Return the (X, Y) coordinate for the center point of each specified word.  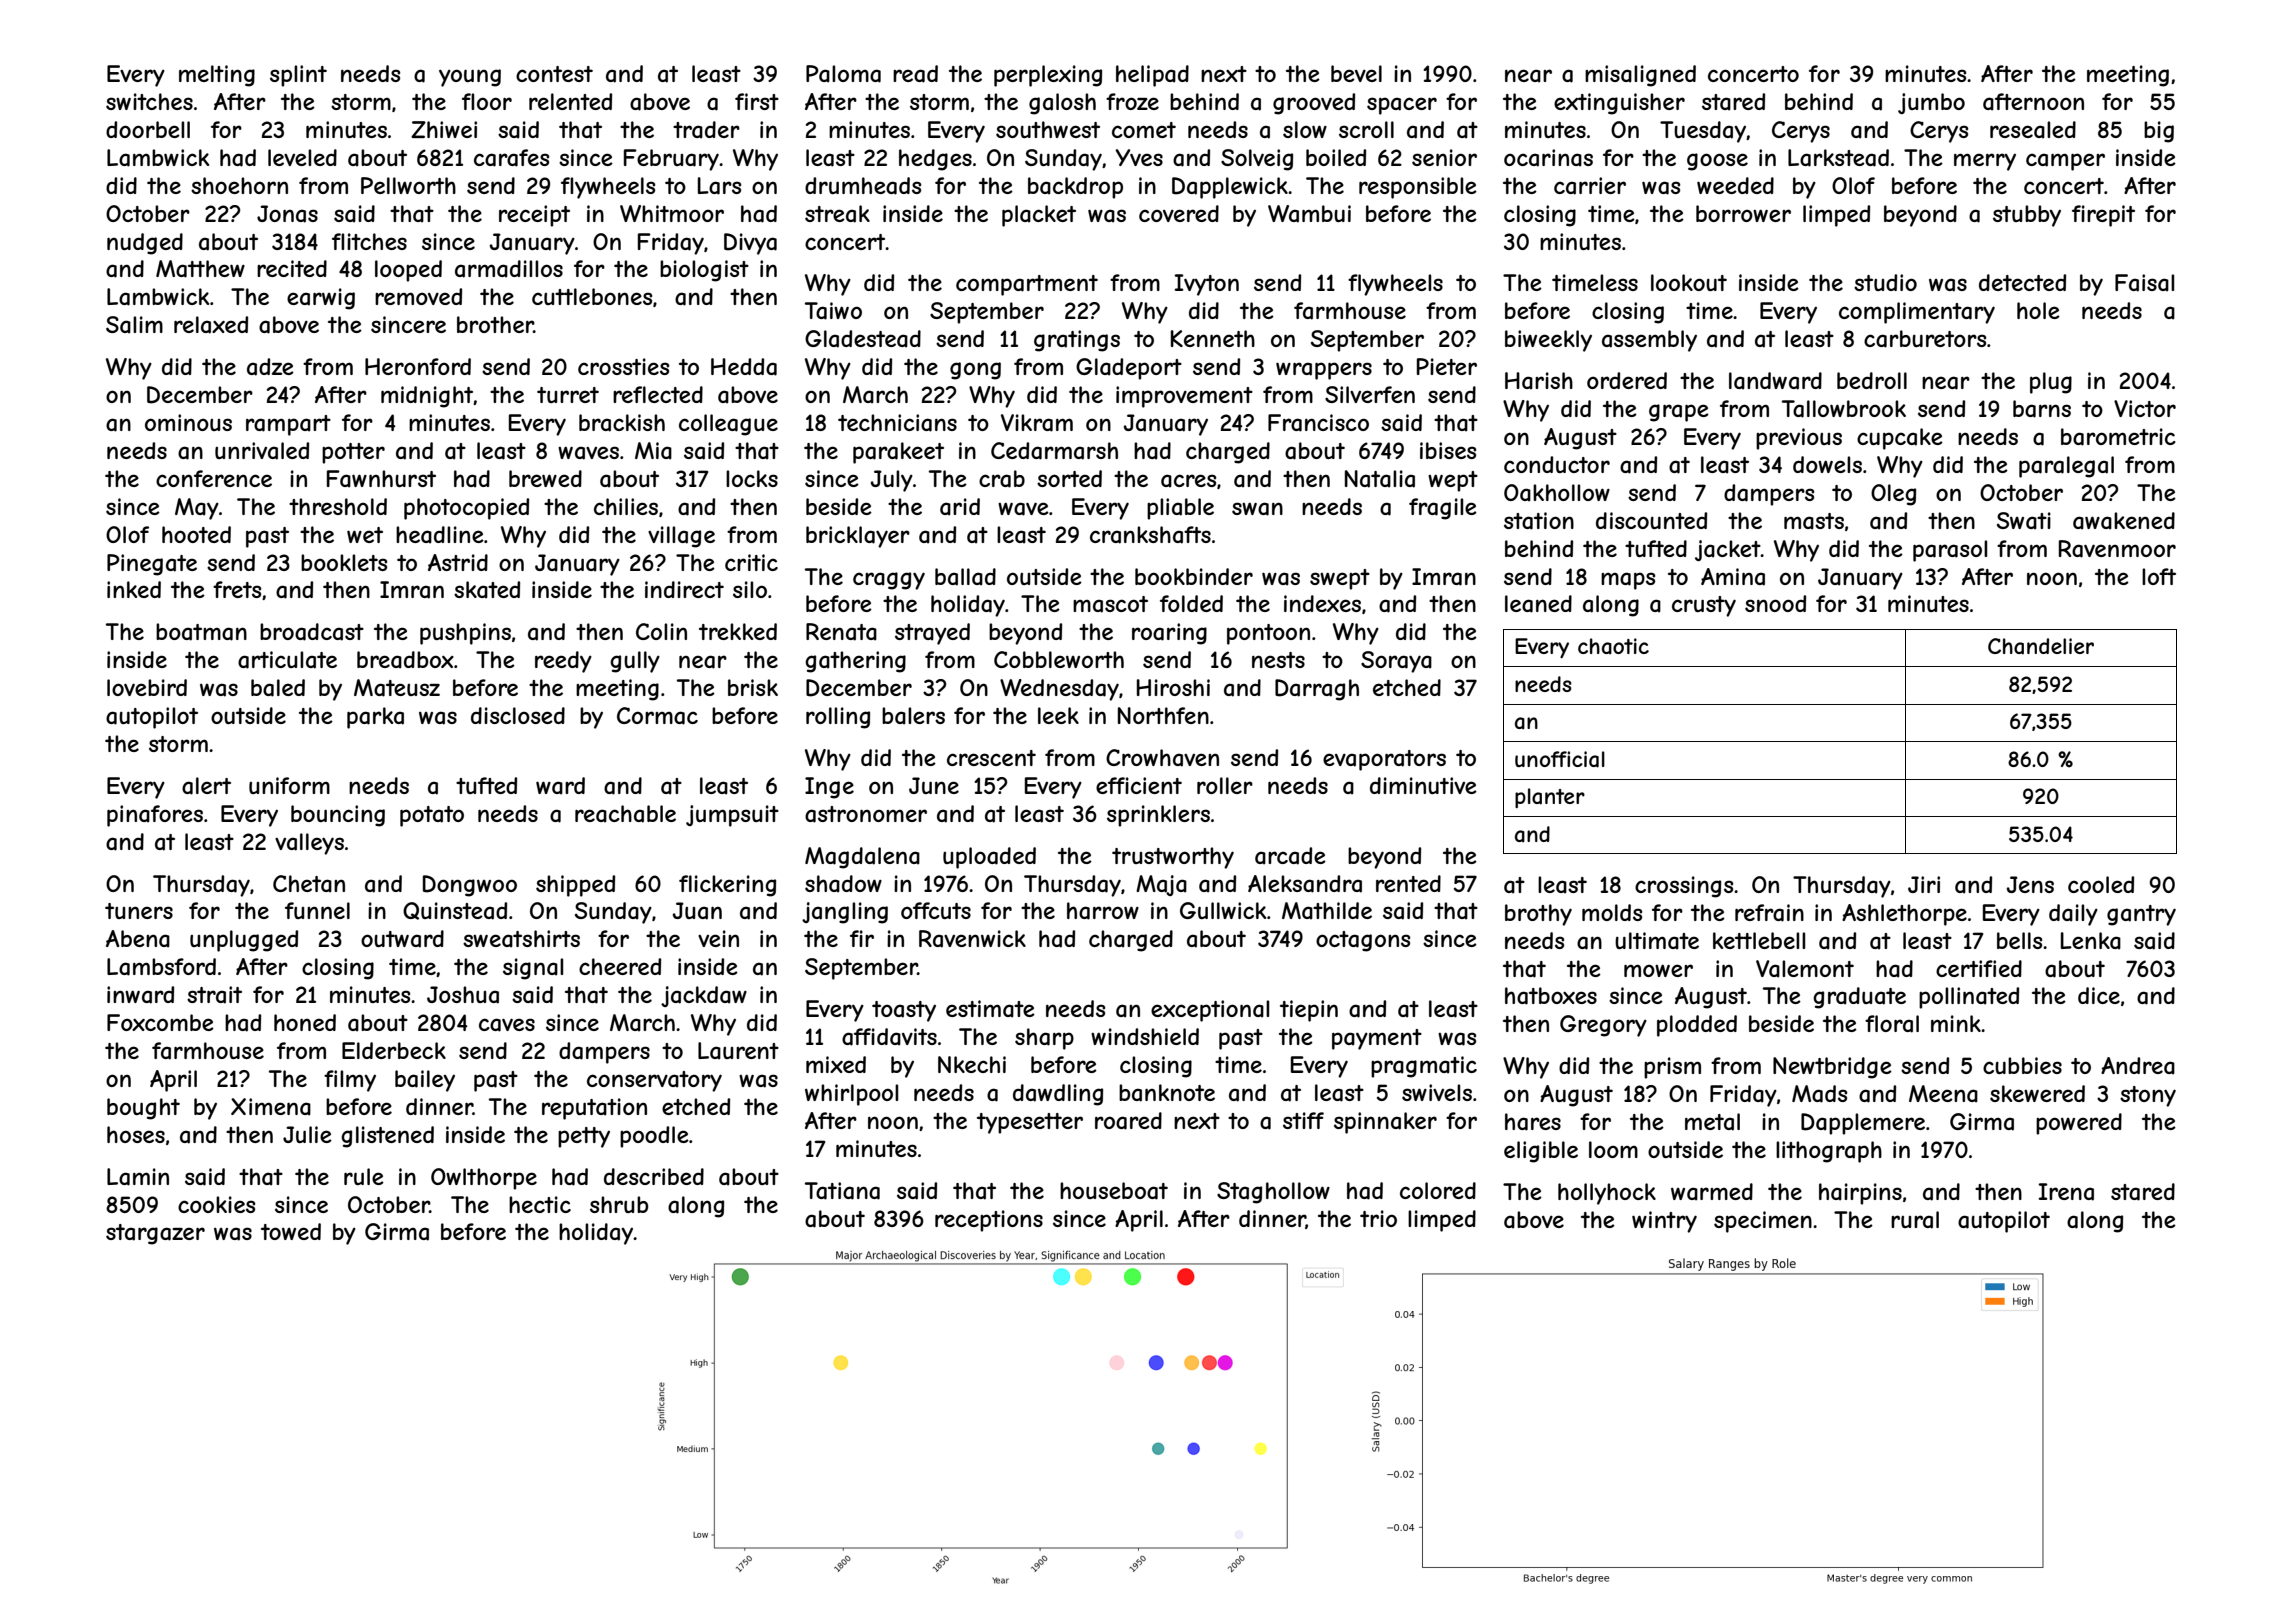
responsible (1418, 188)
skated (487, 590)
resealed (2033, 130)
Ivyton (1206, 285)
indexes (1322, 603)
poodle (654, 1137)
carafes (511, 158)
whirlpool (851, 1095)
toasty (904, 1011)
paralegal (2066, 467)
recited (292, 268)
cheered (620, 966)
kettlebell (1759, 940)
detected (2022, 282)
